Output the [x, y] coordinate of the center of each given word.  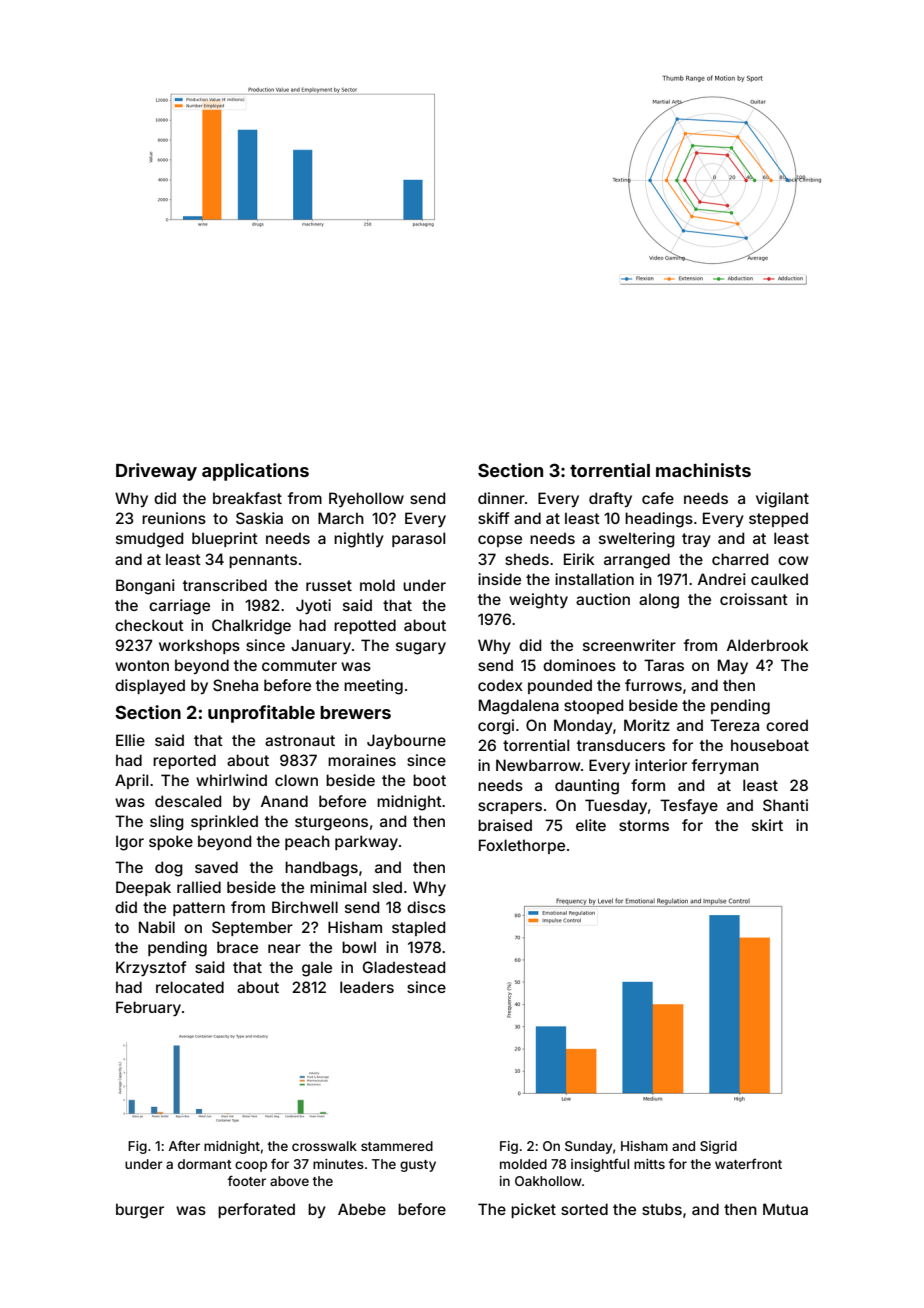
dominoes [579, 665]
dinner [501, 498]
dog [169, 869]
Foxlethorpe [522, 846]
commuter [299, 665]
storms [644, 825]
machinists [703, 470]
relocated [190, 987]
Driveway [156, 472]
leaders [367, 987]
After [184, 1145]
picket [533, 1210]
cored [787, 725]
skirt [767, 825]
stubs [662, 1209]
